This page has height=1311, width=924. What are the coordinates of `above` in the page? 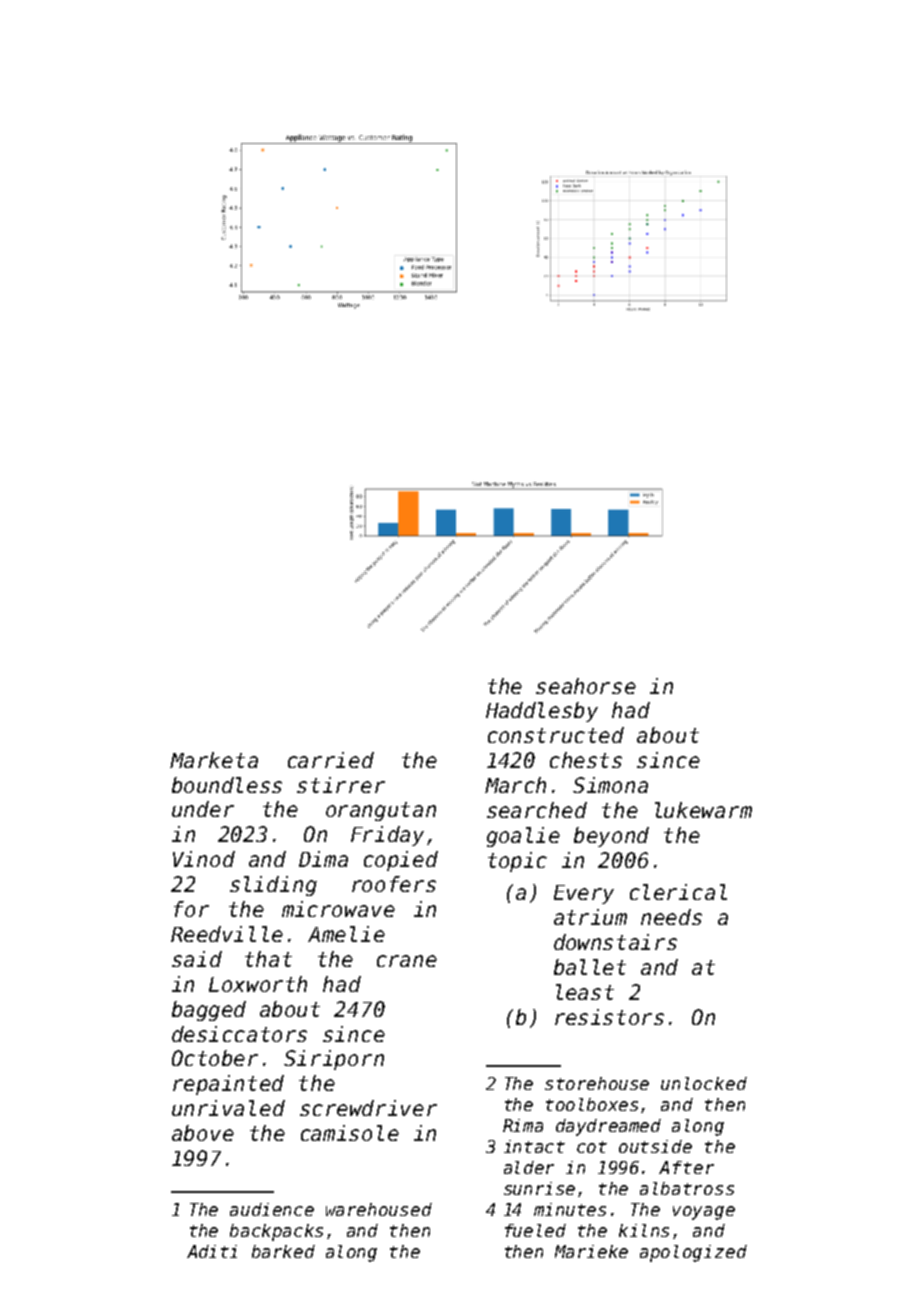 It's located at (203, 1133).
